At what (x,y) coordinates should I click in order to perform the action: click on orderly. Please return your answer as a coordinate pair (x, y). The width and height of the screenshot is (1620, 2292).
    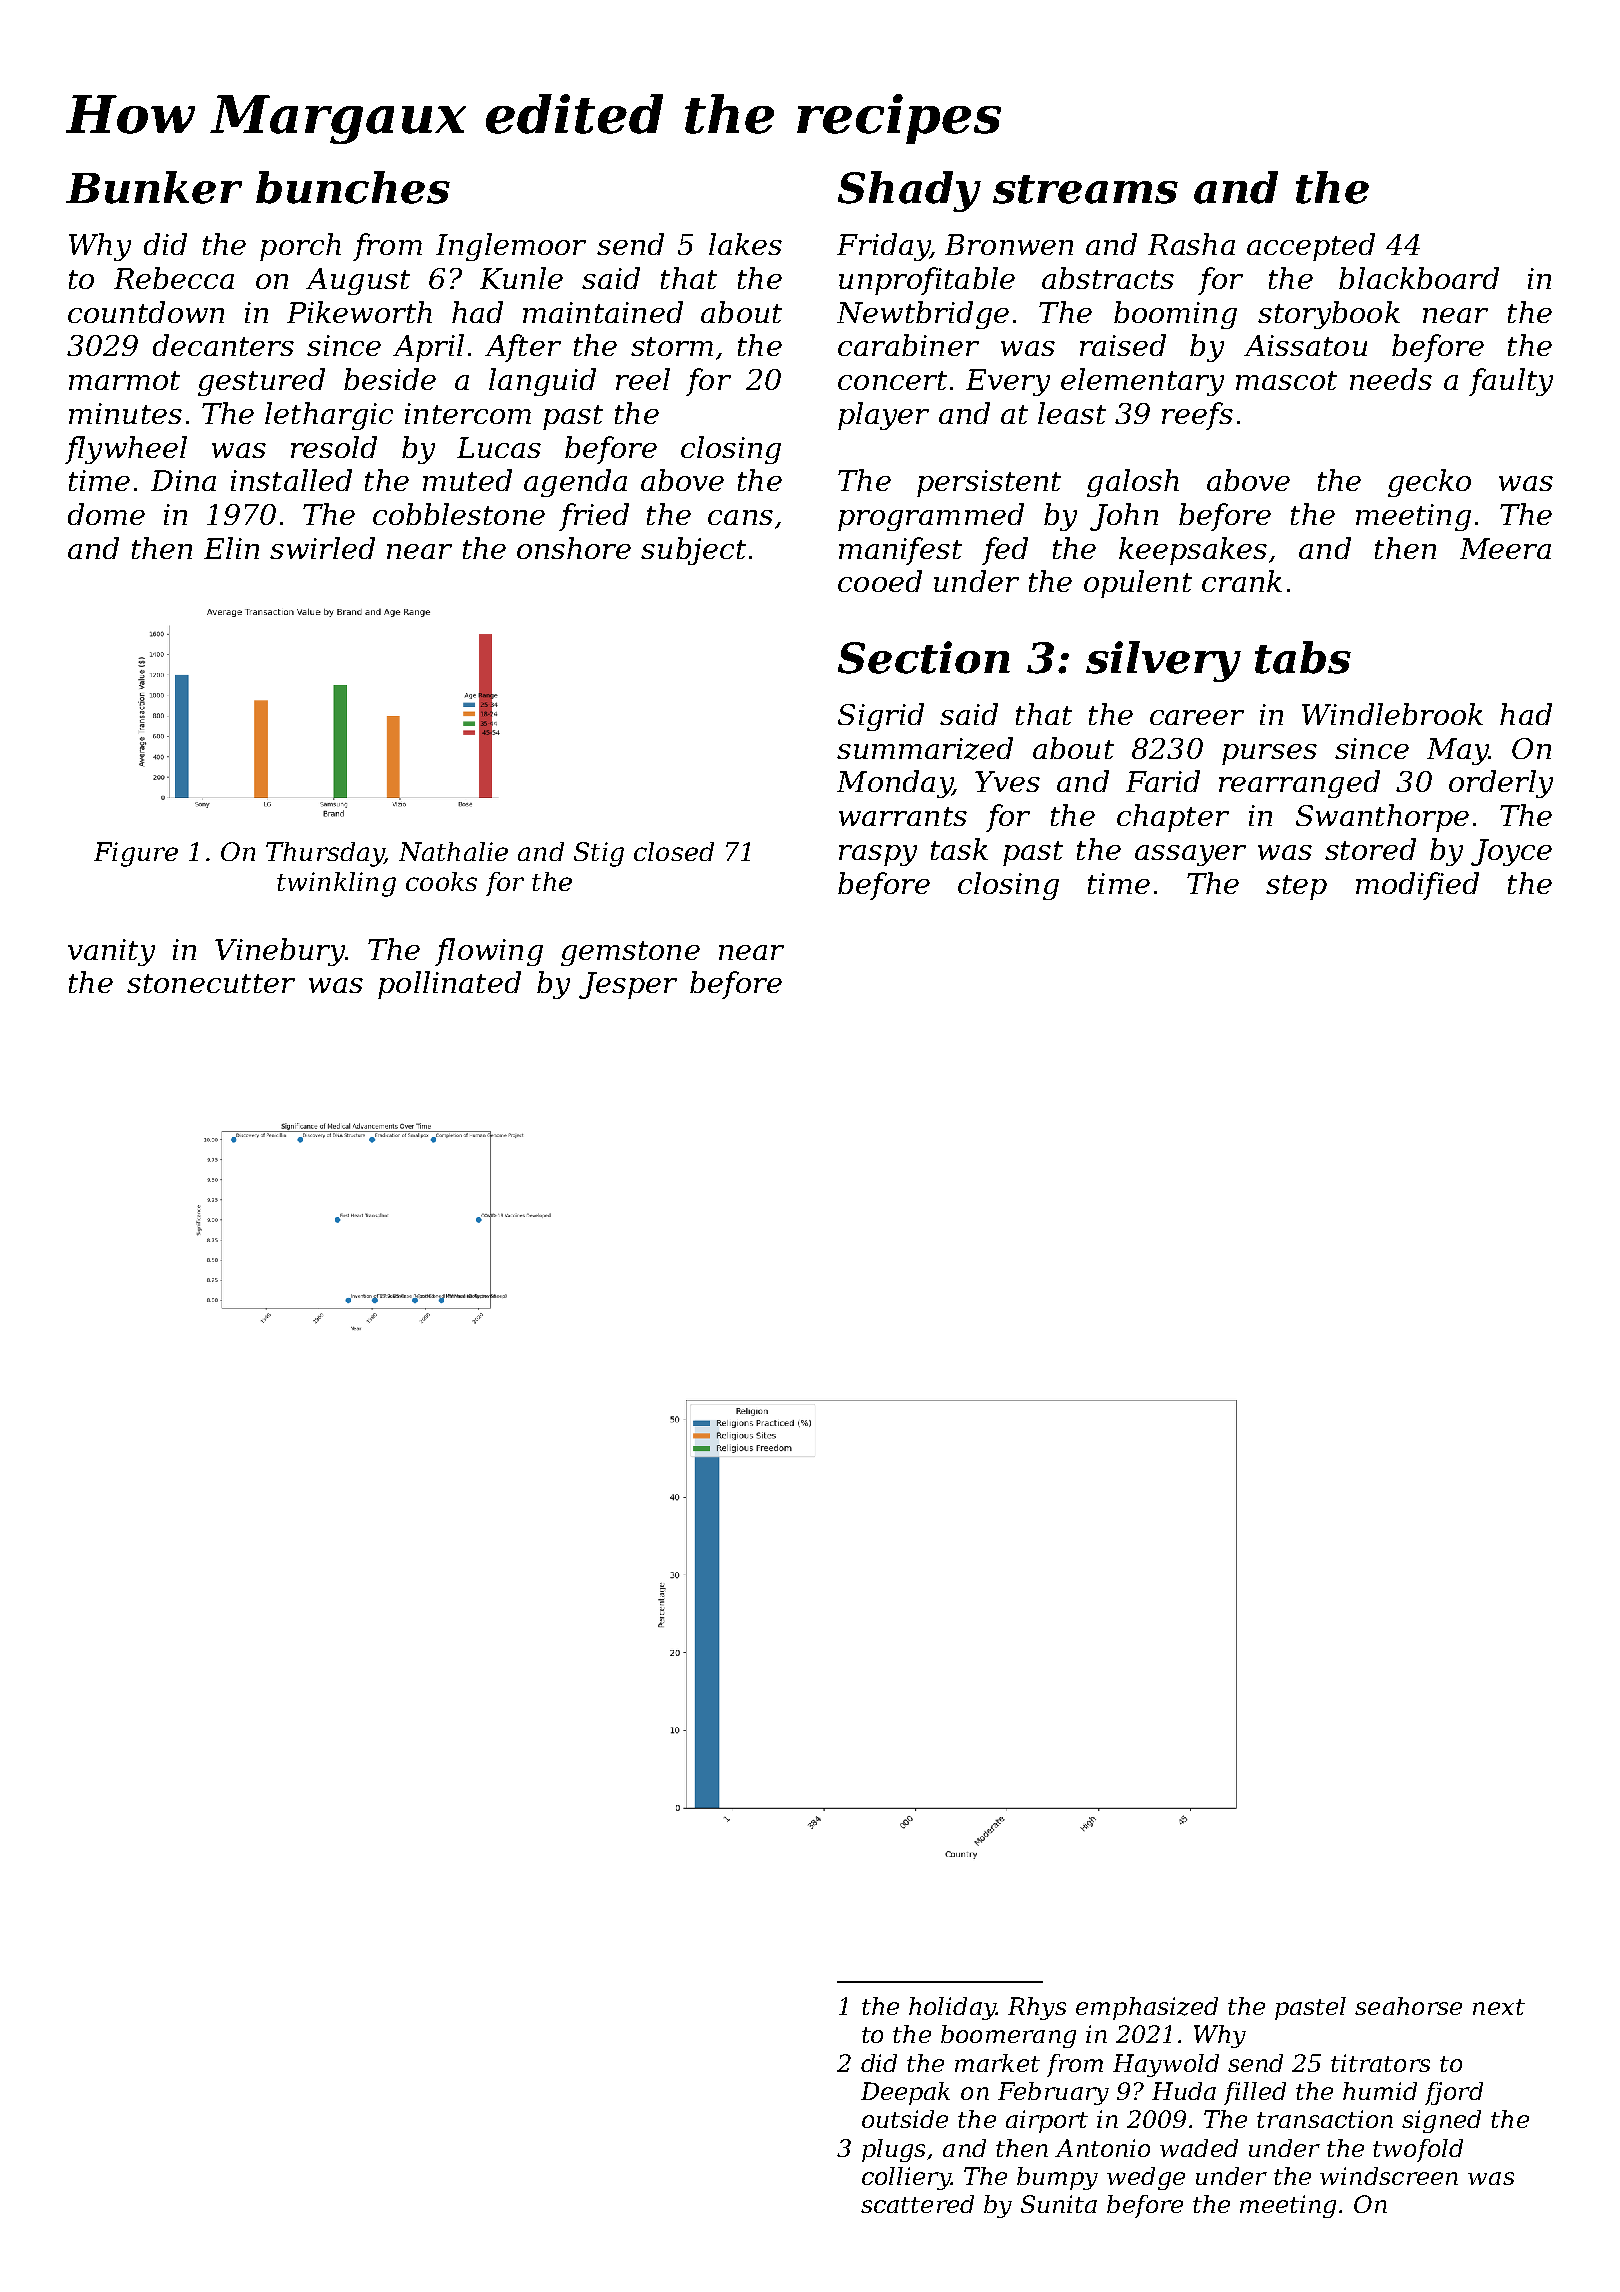
    Looking at the image, I should click on (1501, 784).
